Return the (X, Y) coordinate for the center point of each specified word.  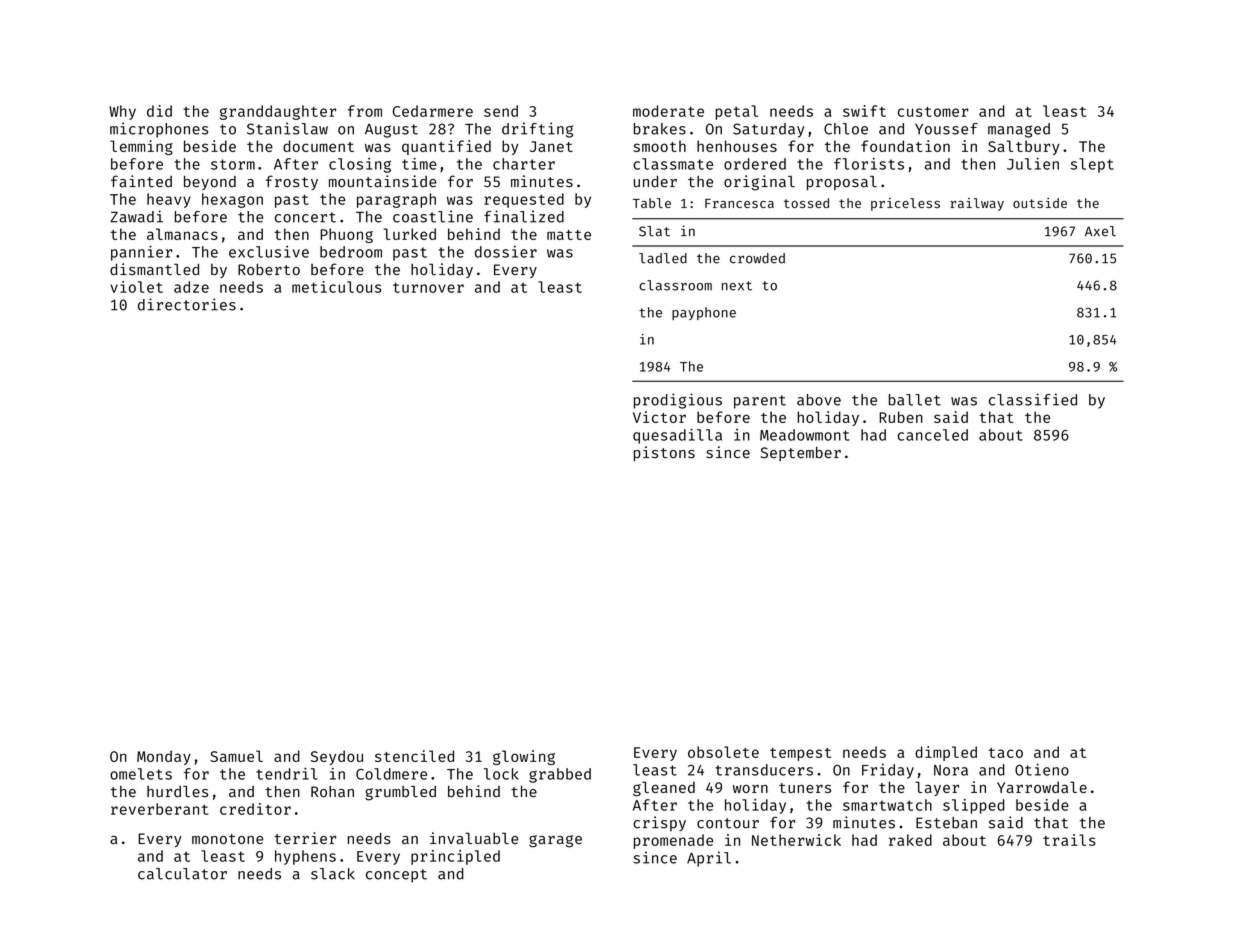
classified (1033, 399)
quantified (446, 147)
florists (869, 164)
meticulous (337, 287)
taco (1006, 753)
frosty (292, 182)
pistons (664, 453)
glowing (524, 757)
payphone (704, 313)
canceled (933, 435)
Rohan (332, 792)
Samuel (236, 756)
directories (187, 304)
